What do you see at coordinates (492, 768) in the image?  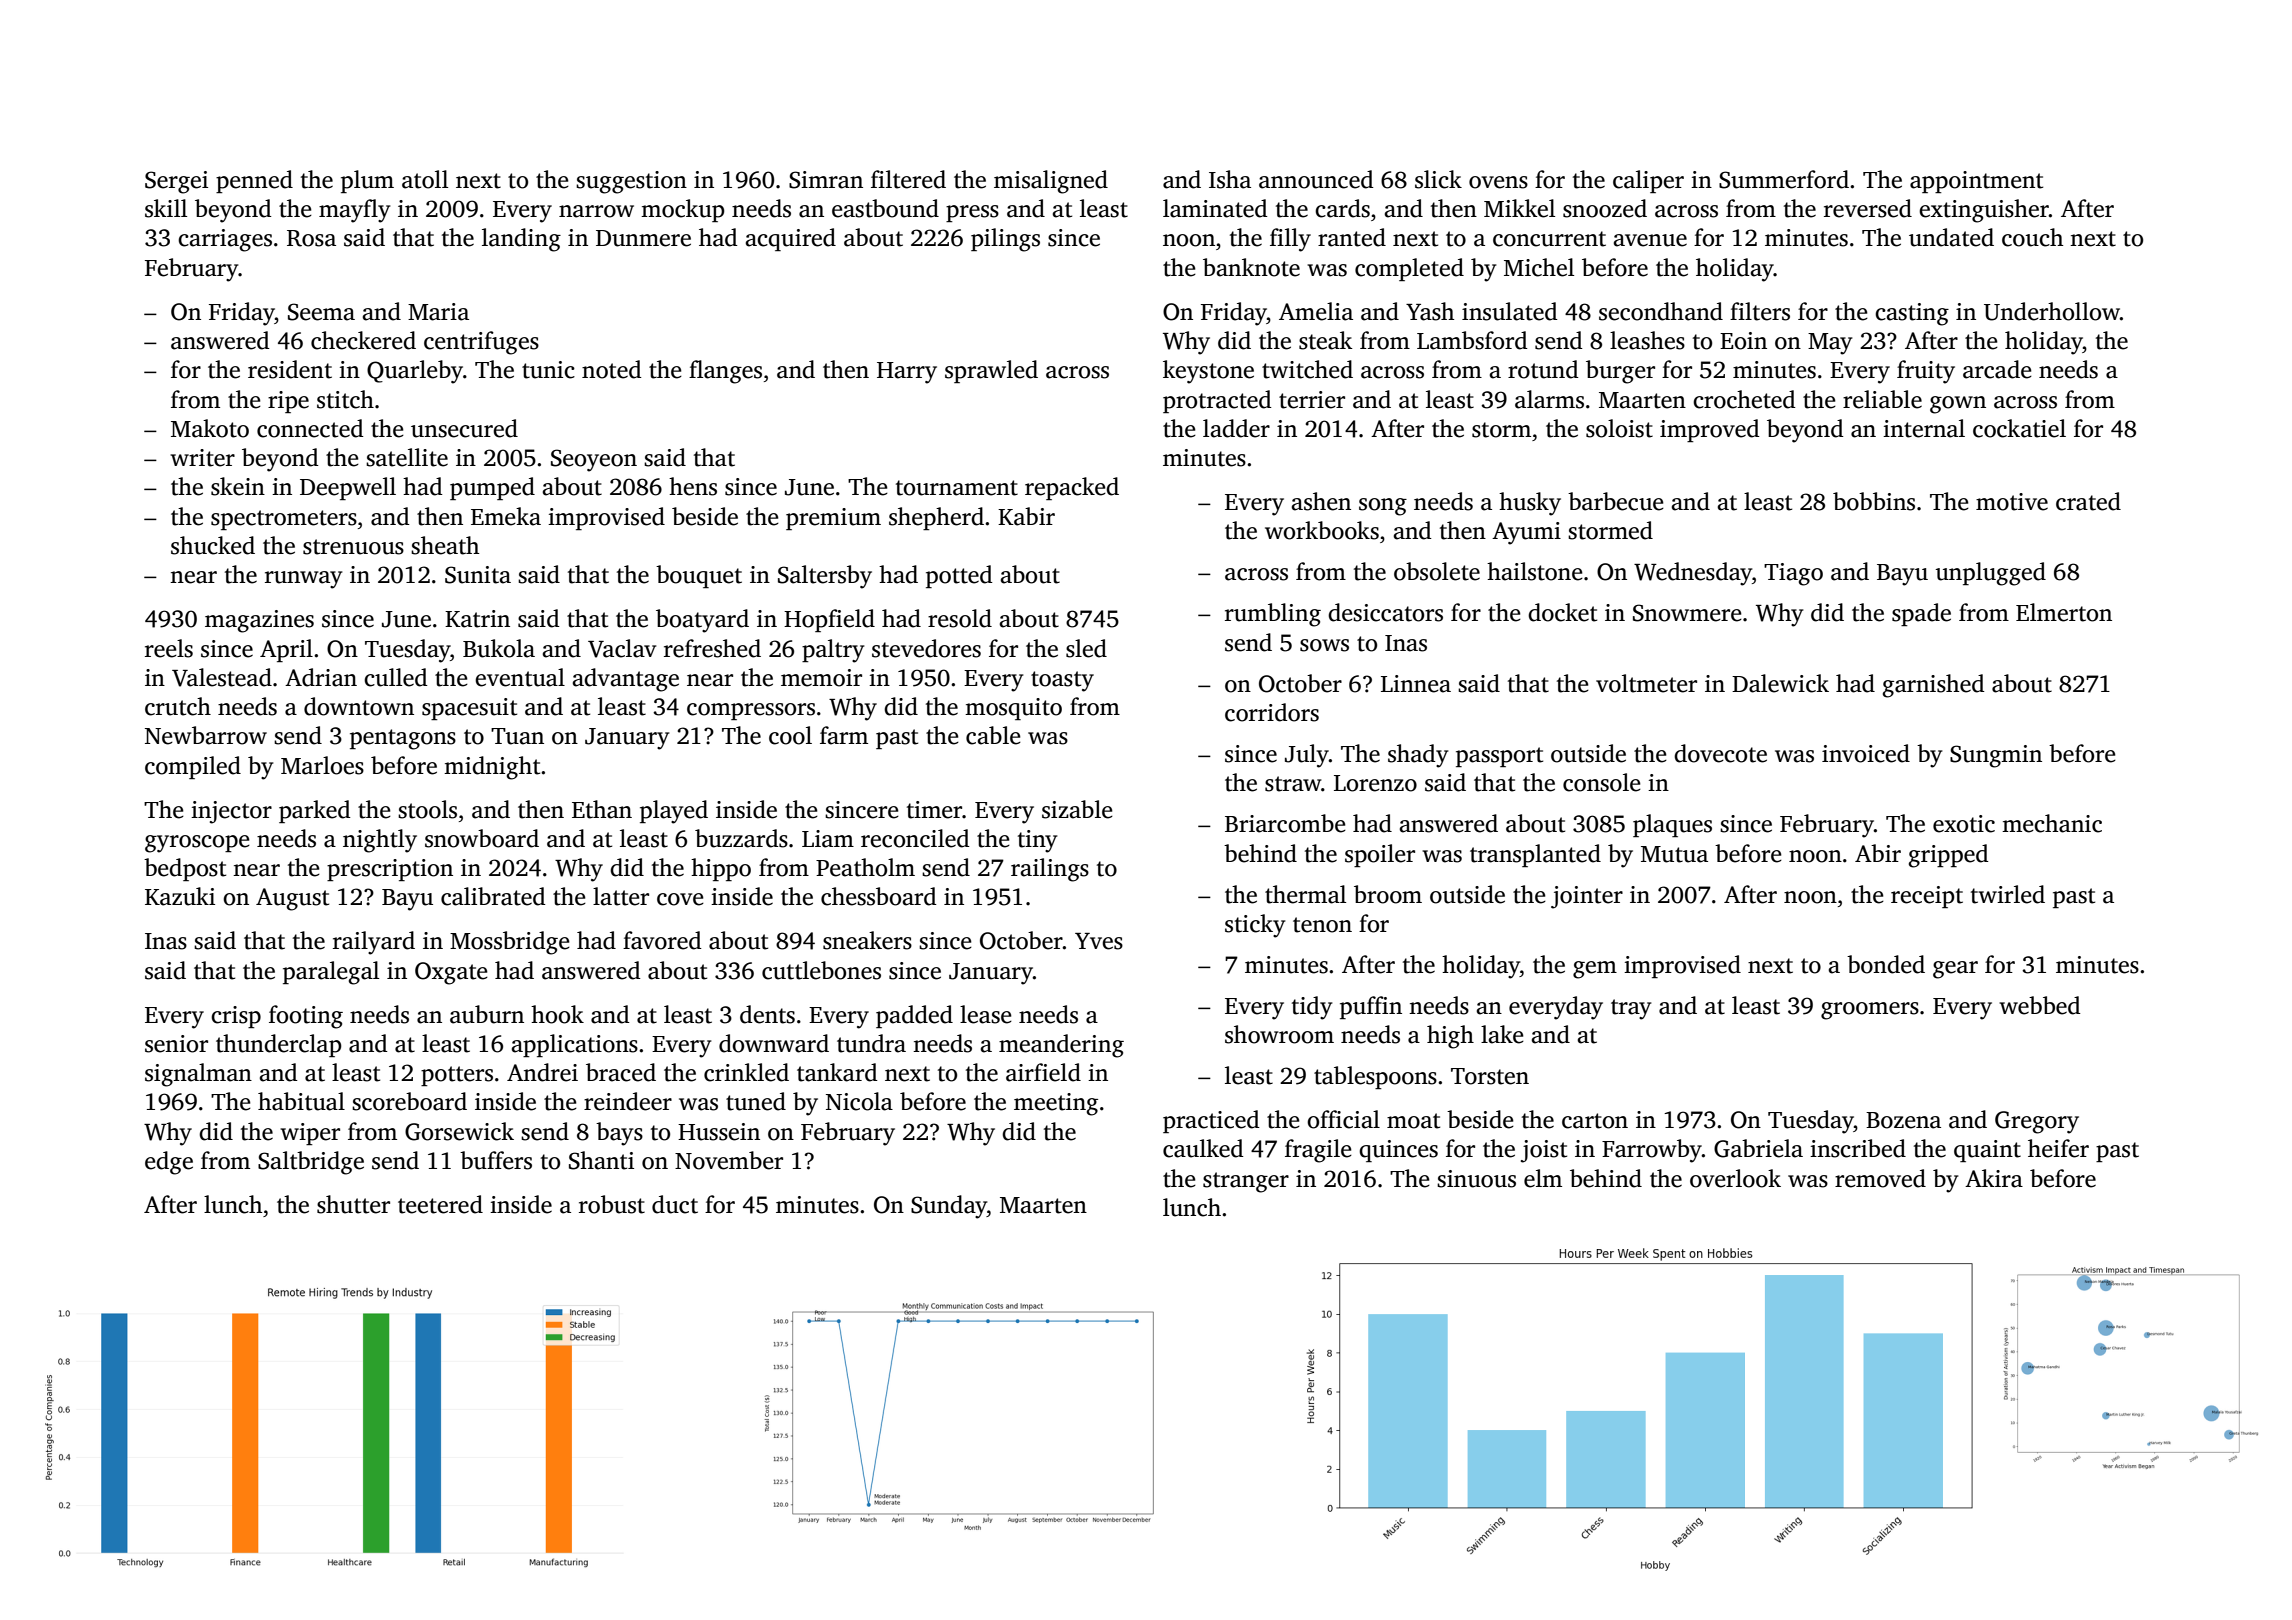 I see `midnight` at bounding box center [492, 768].
